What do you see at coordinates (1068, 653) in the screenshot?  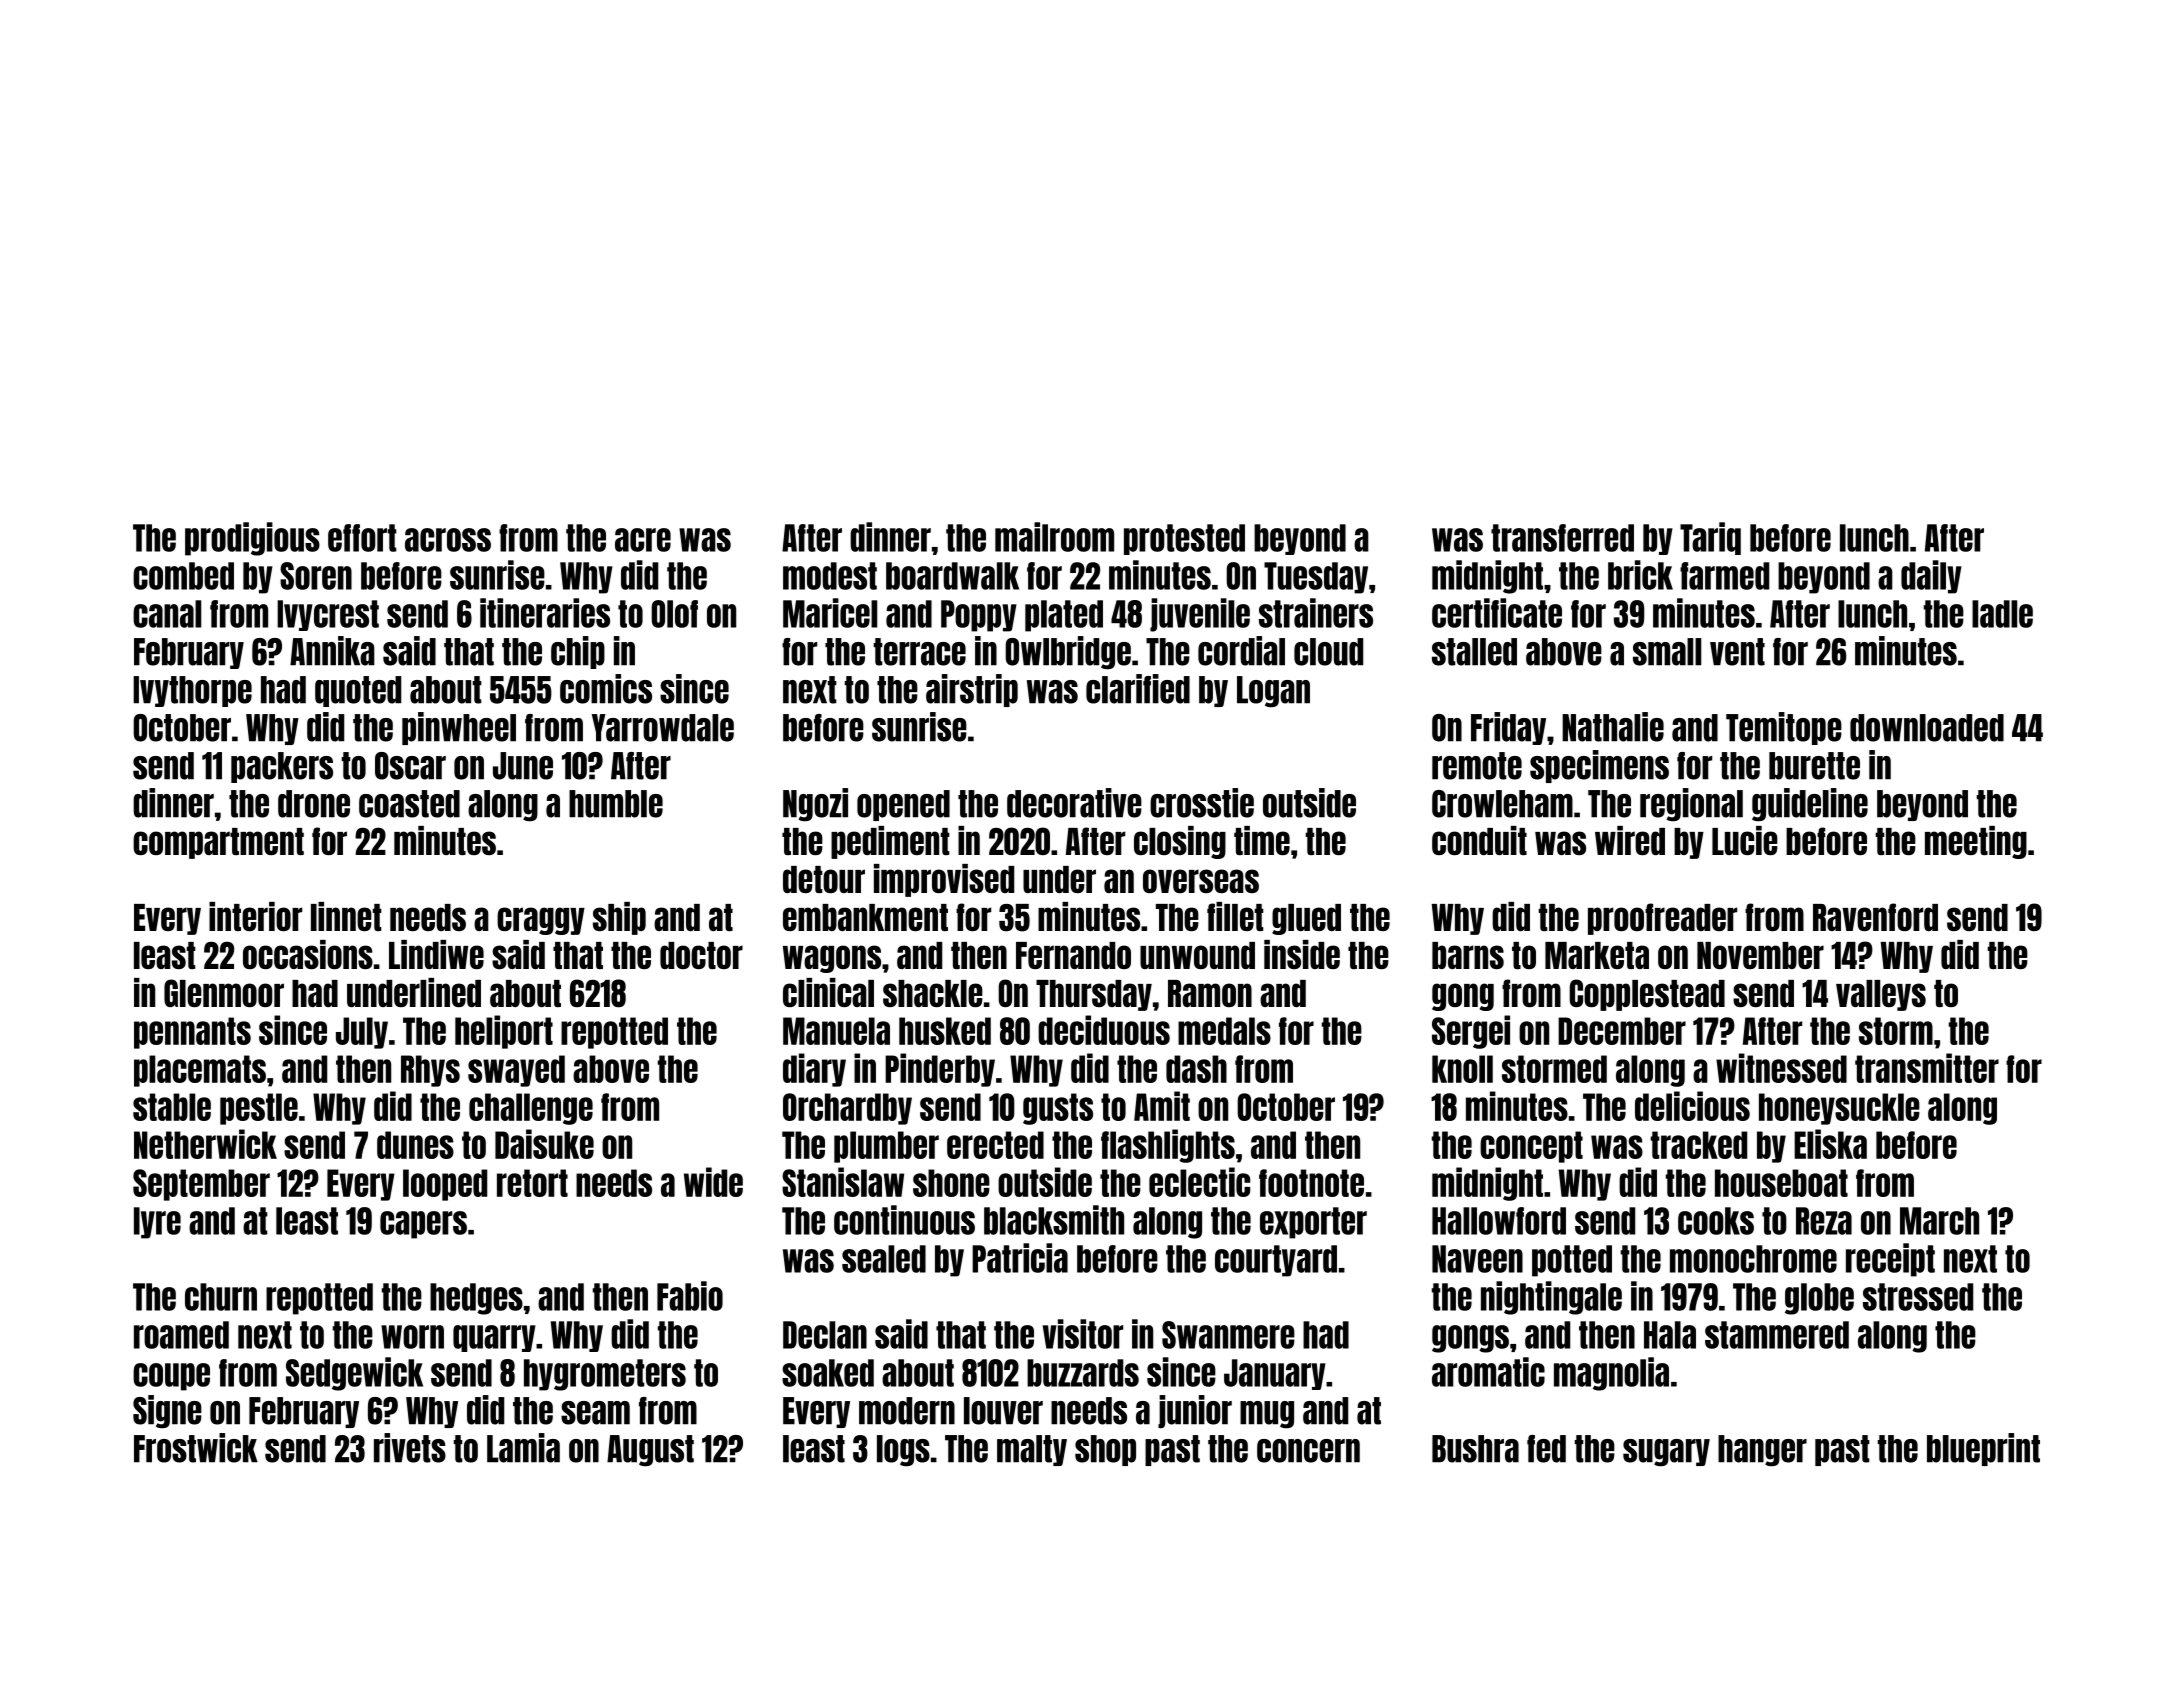 I see `Owlbridge` at bounding box center [1068, 653].
